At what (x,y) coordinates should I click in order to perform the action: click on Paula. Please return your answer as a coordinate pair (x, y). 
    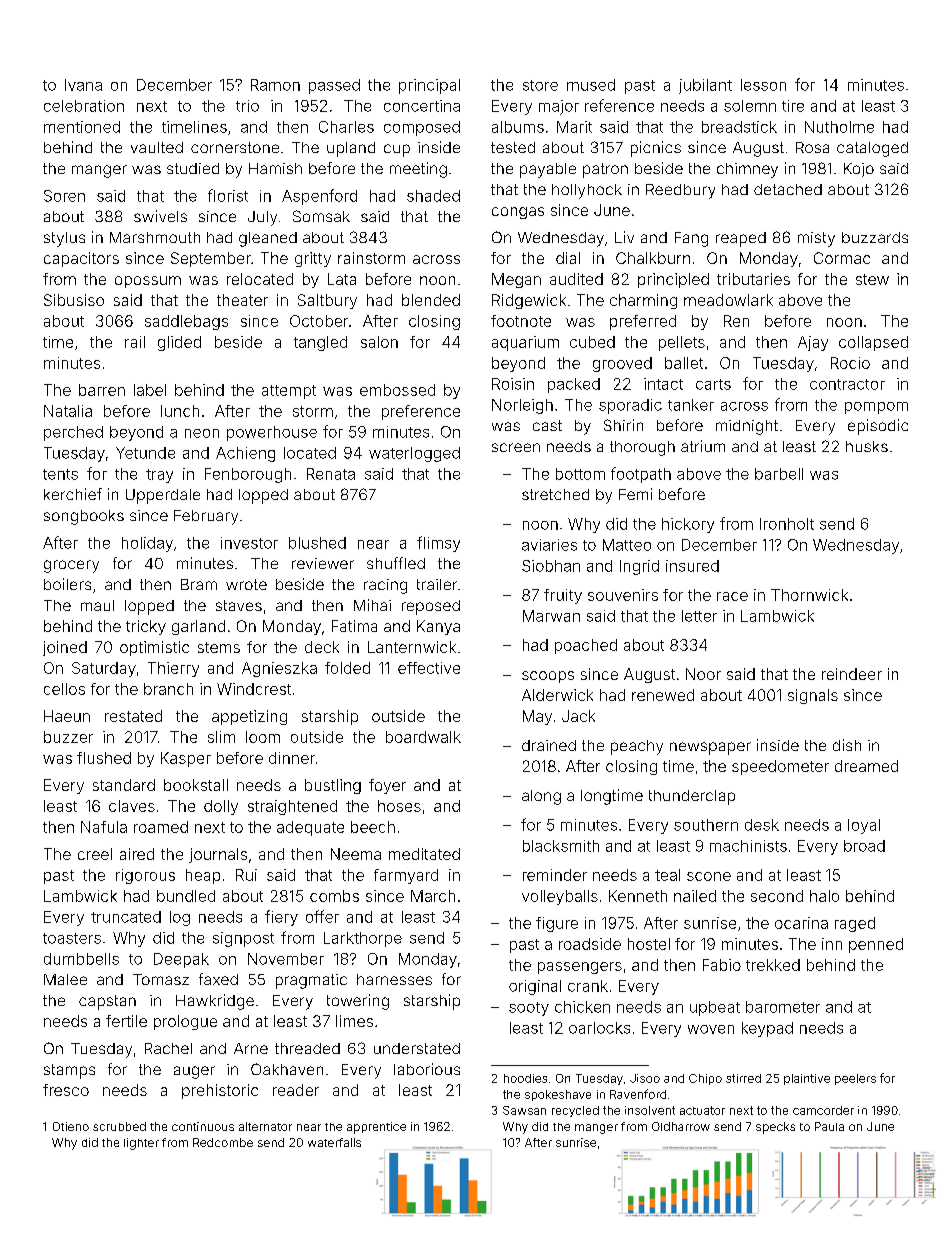
    Looking at the image, I should click on (829, 1126).
